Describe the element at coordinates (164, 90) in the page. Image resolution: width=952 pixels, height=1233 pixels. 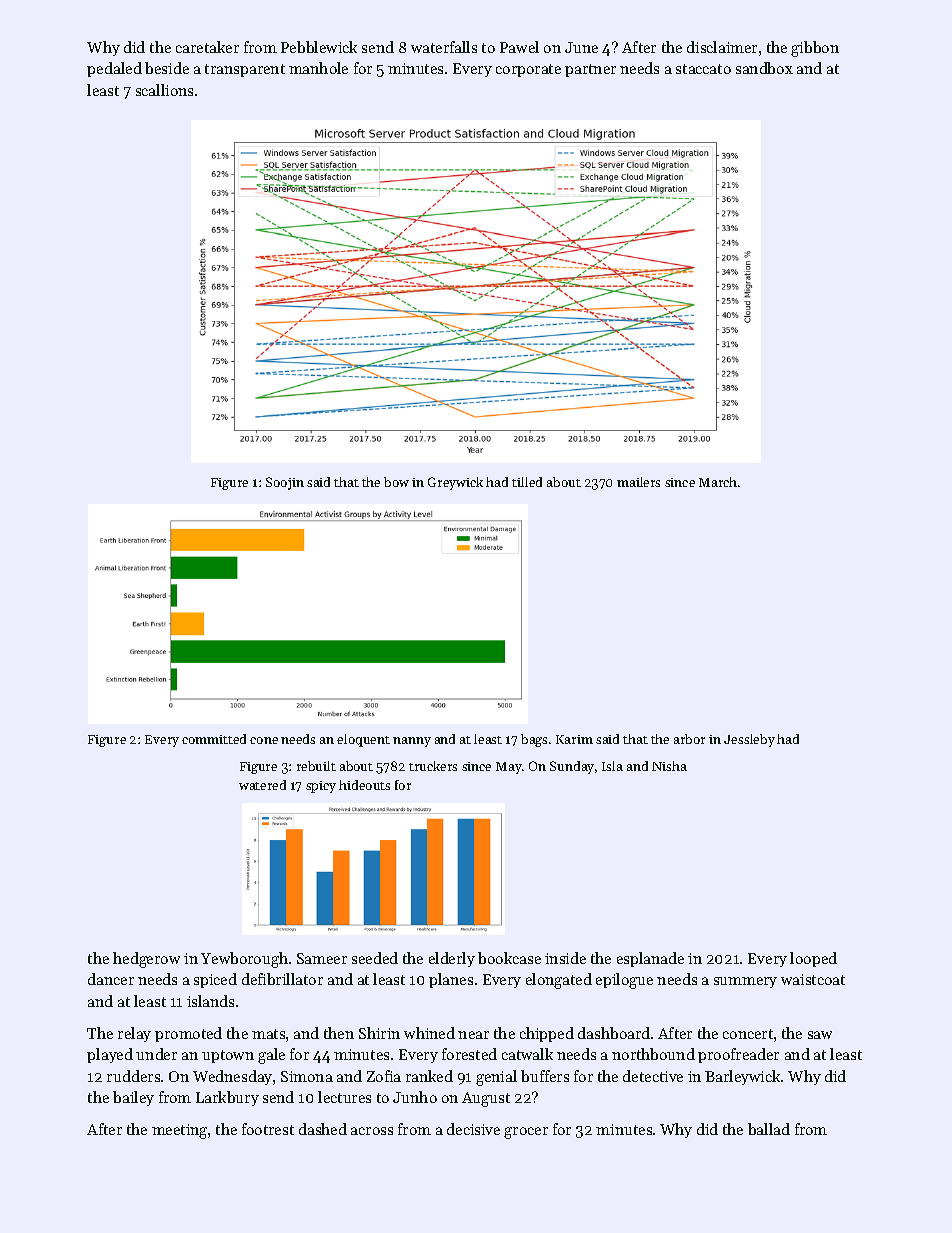
I see `scallions` at that location.
